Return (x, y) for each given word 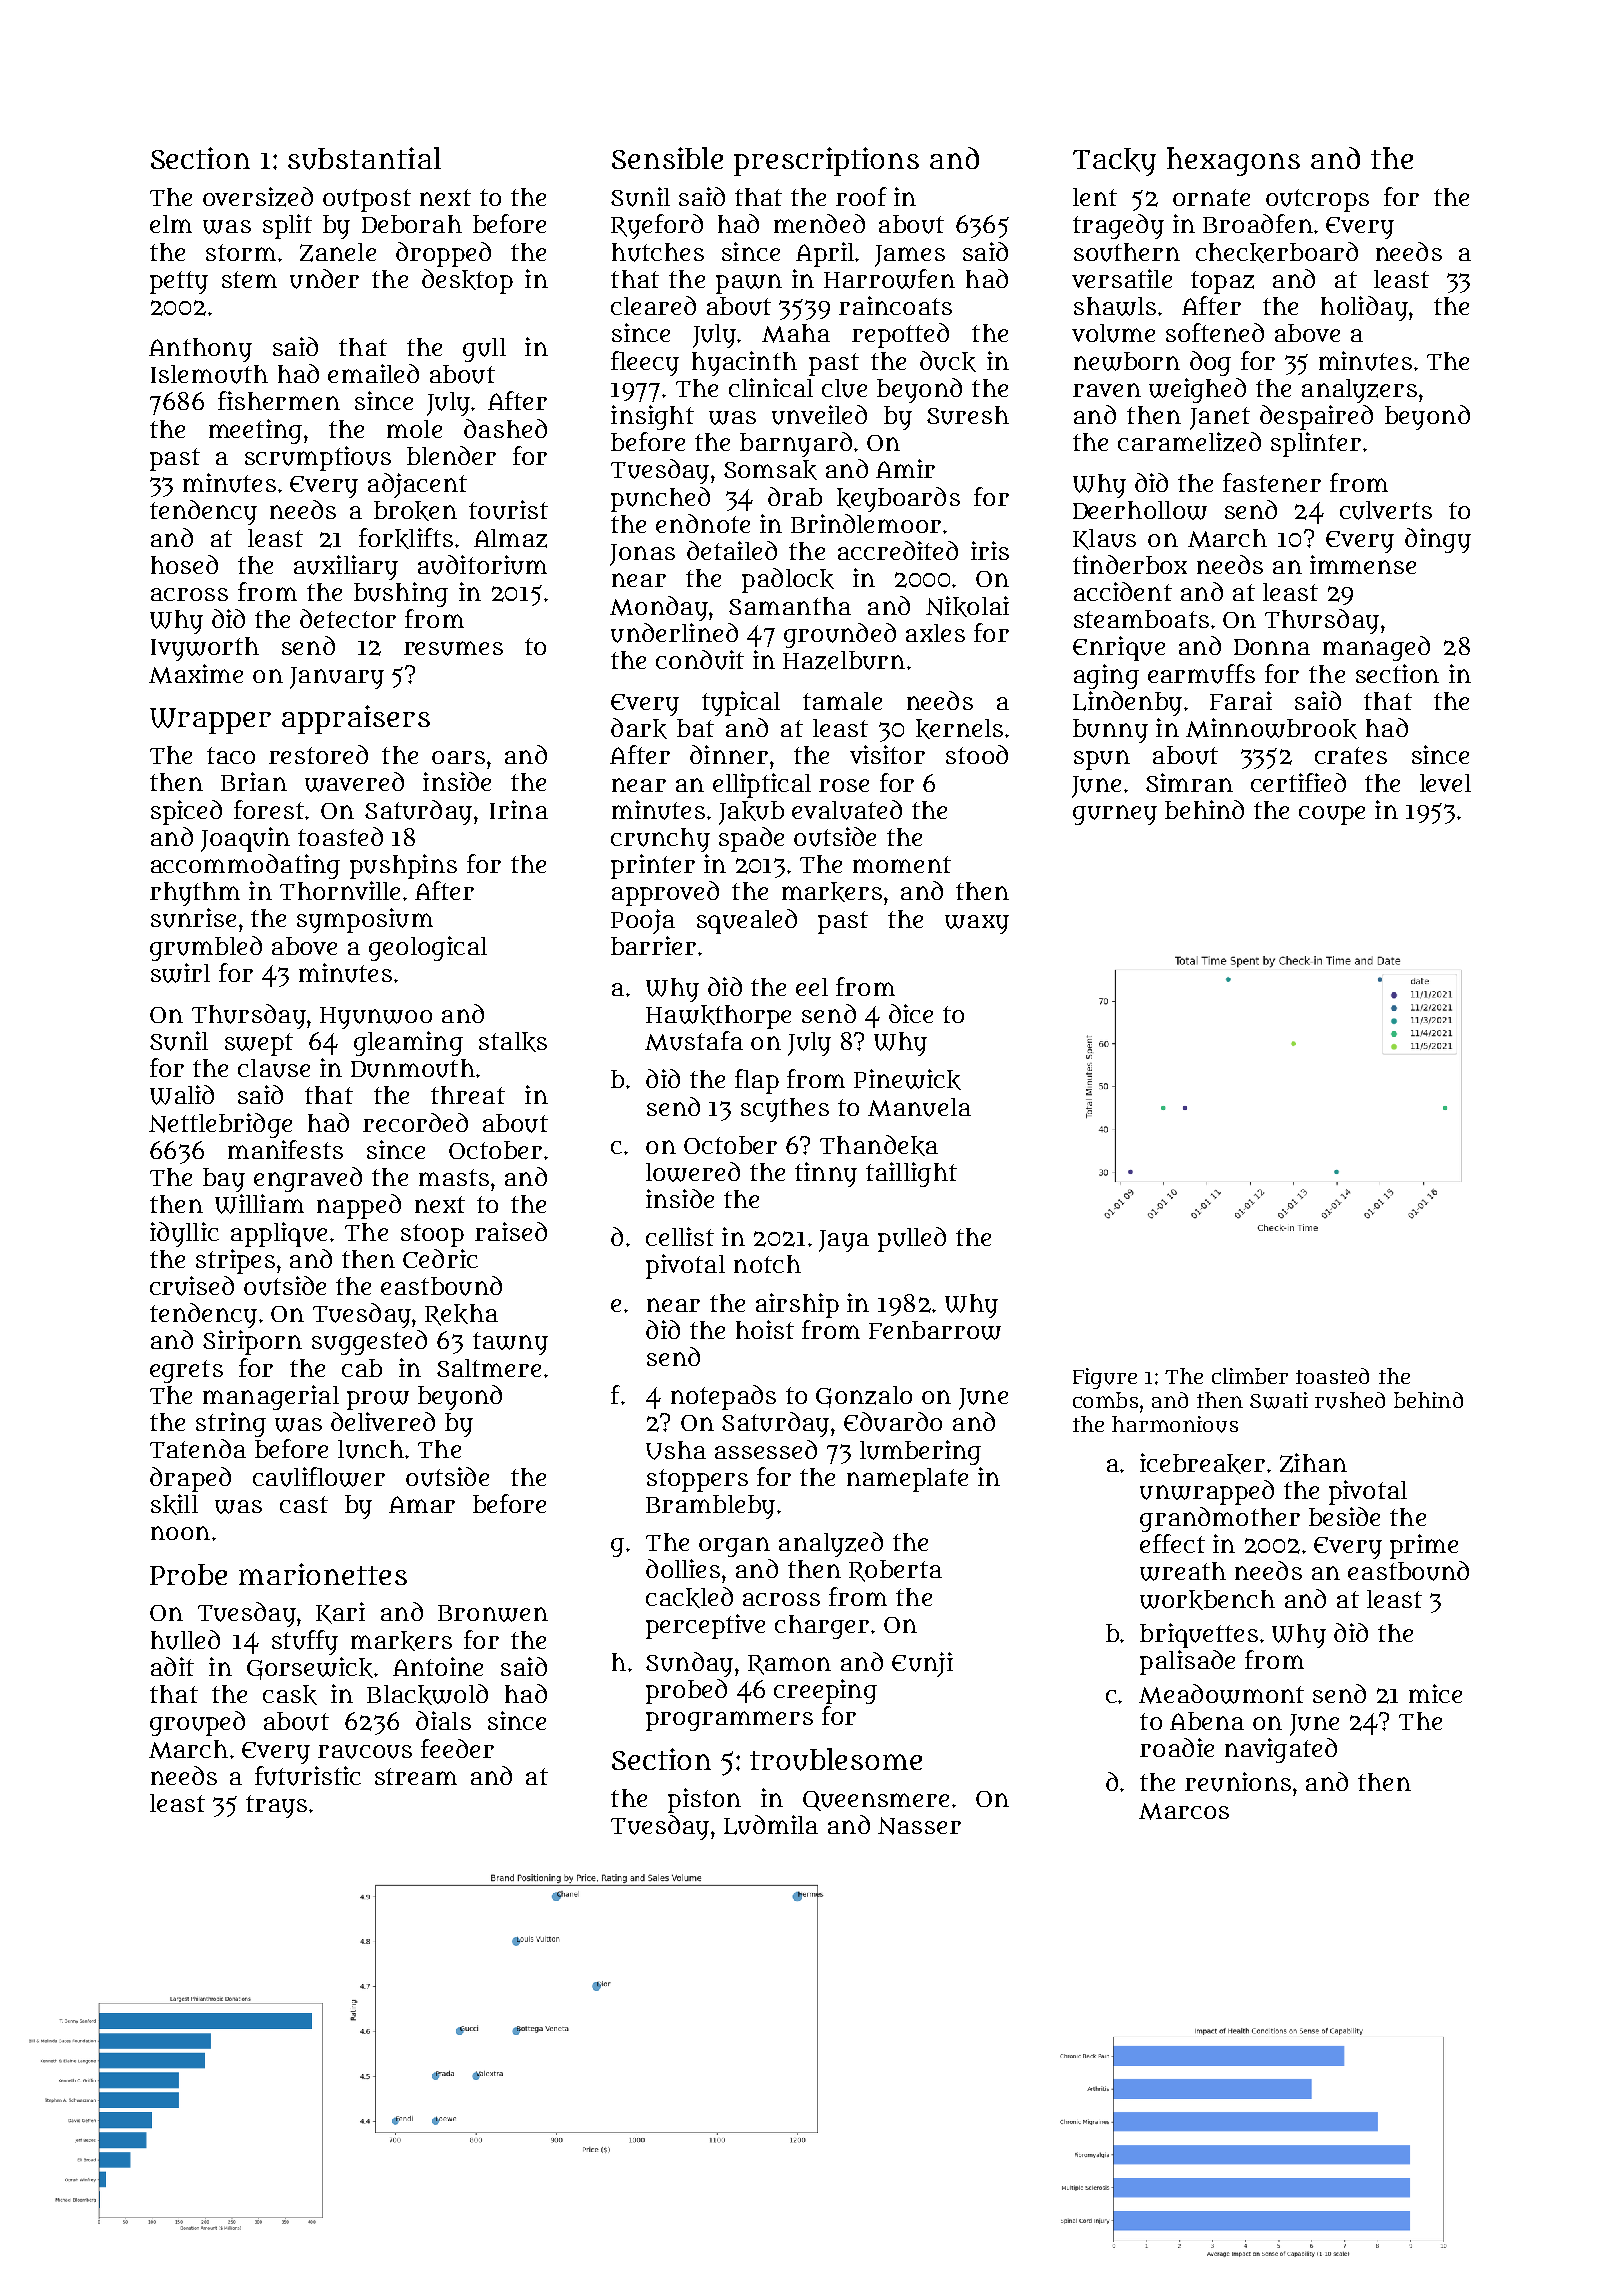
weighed (1197, 390)
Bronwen (493, 1613)
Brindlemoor (866, 523)
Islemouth (209, 374)
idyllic (184, 1234)
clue (844, 388)
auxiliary (346, 567)
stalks (513, 1042)
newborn (1127, 361)
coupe (1332, 815)
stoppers (697, 1480)
